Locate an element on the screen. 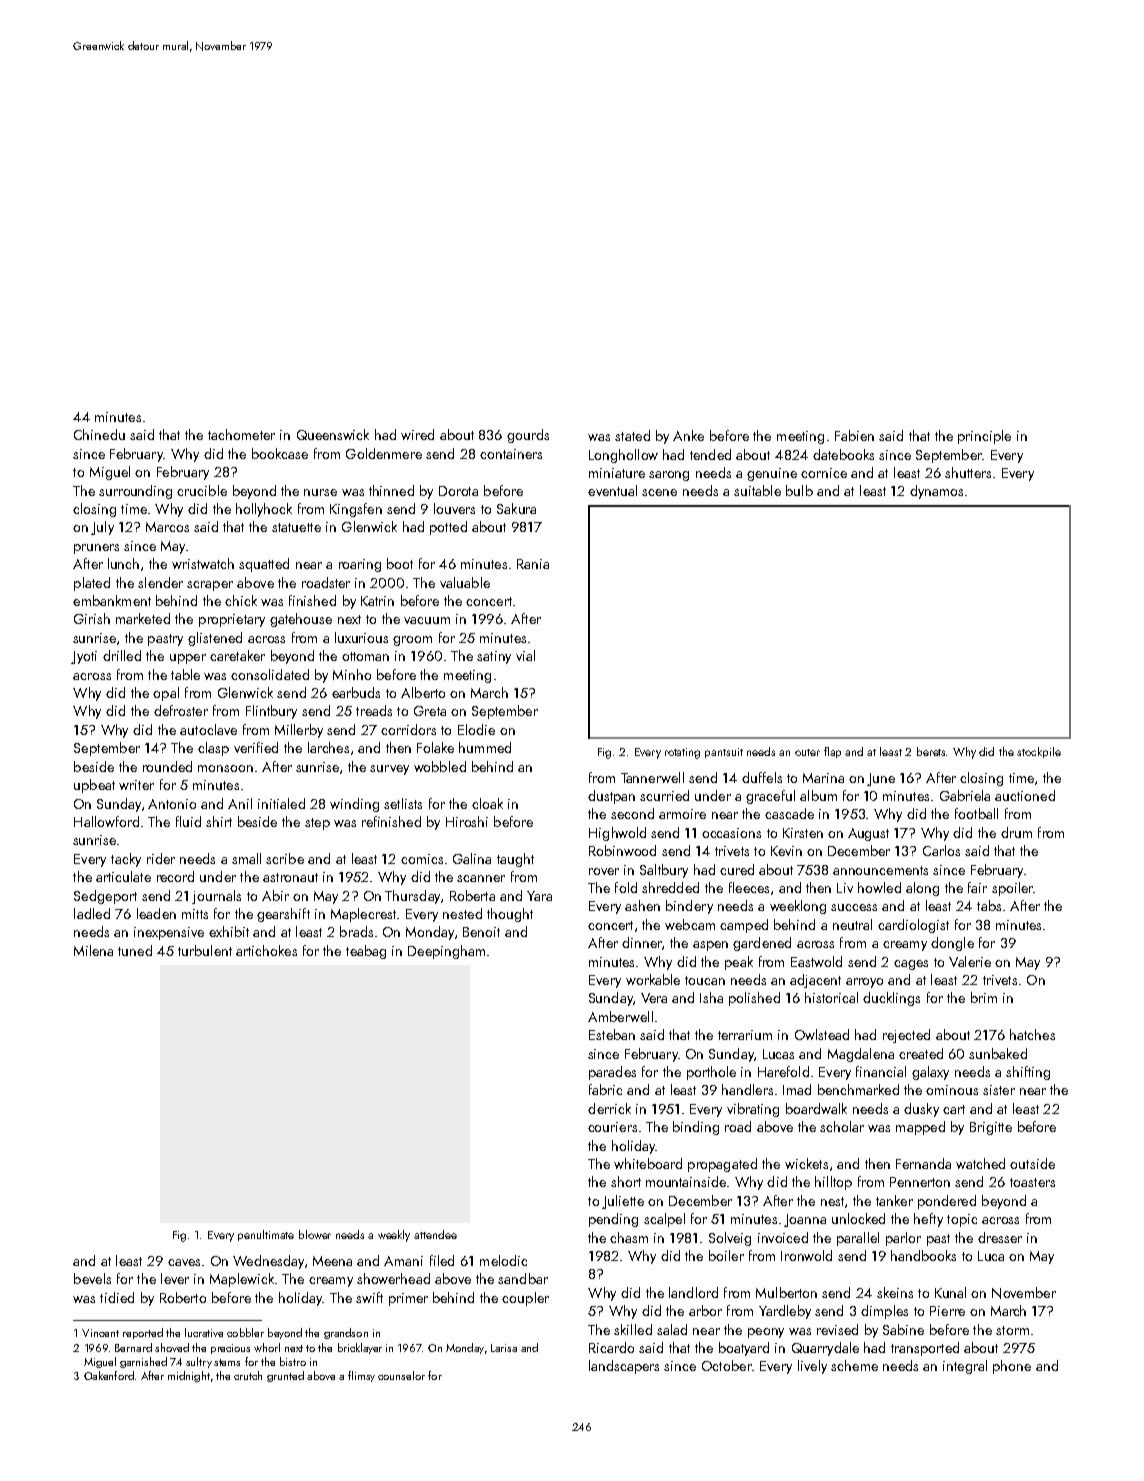 The height and width of the screenshot is (1481, 1144). midnight is located at coordinates (189, 1376).
